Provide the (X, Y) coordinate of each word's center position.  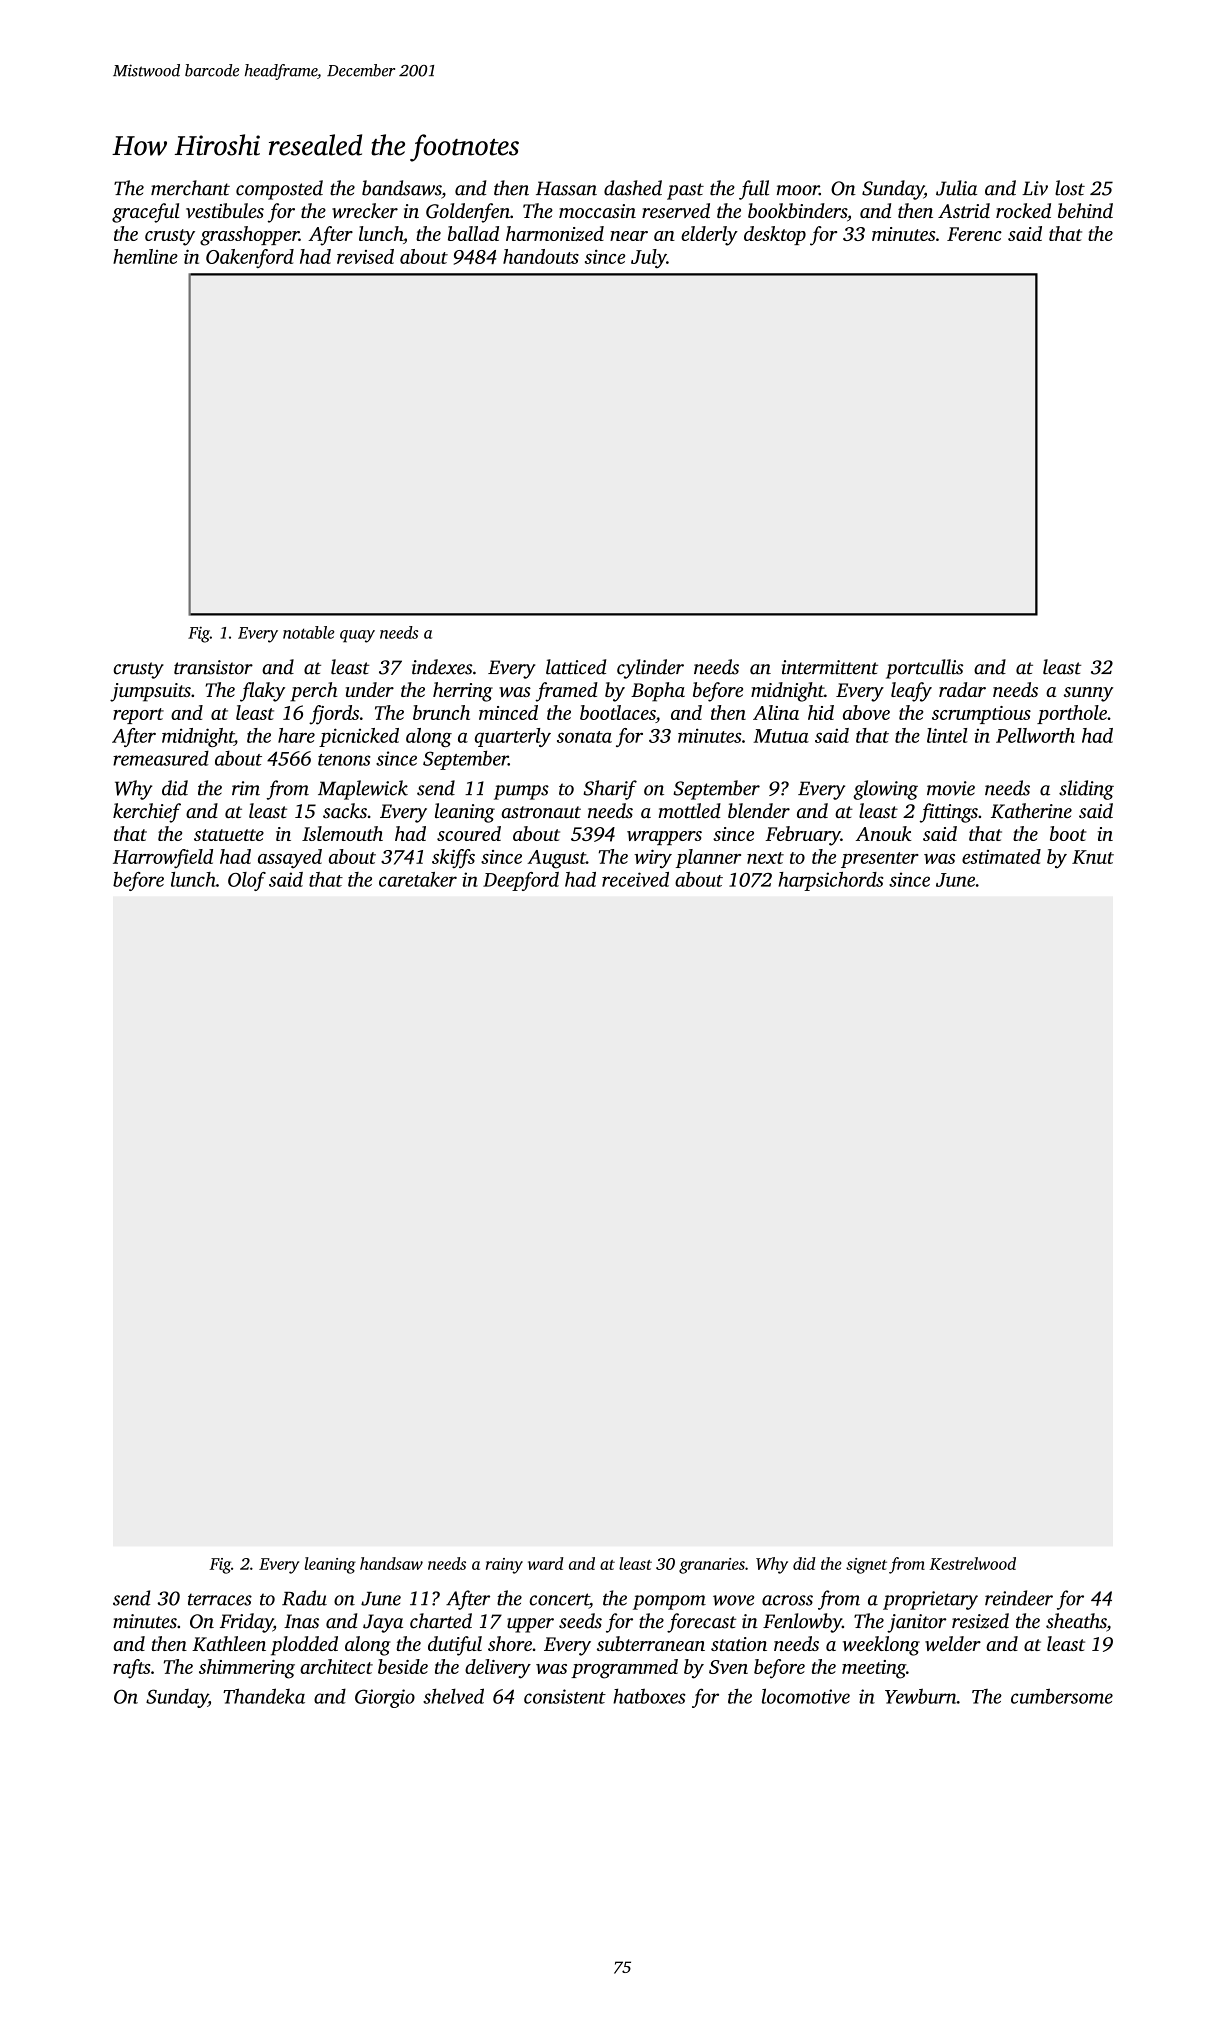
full (754, 190)
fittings (949, 813)
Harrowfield (163, 859)
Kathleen (229, 1643)
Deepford (521, 881)
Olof (247, 881)
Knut (1093, 857)
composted (279, 190)
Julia (956, 188)
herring (463, 692)
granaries (712, 1566)
